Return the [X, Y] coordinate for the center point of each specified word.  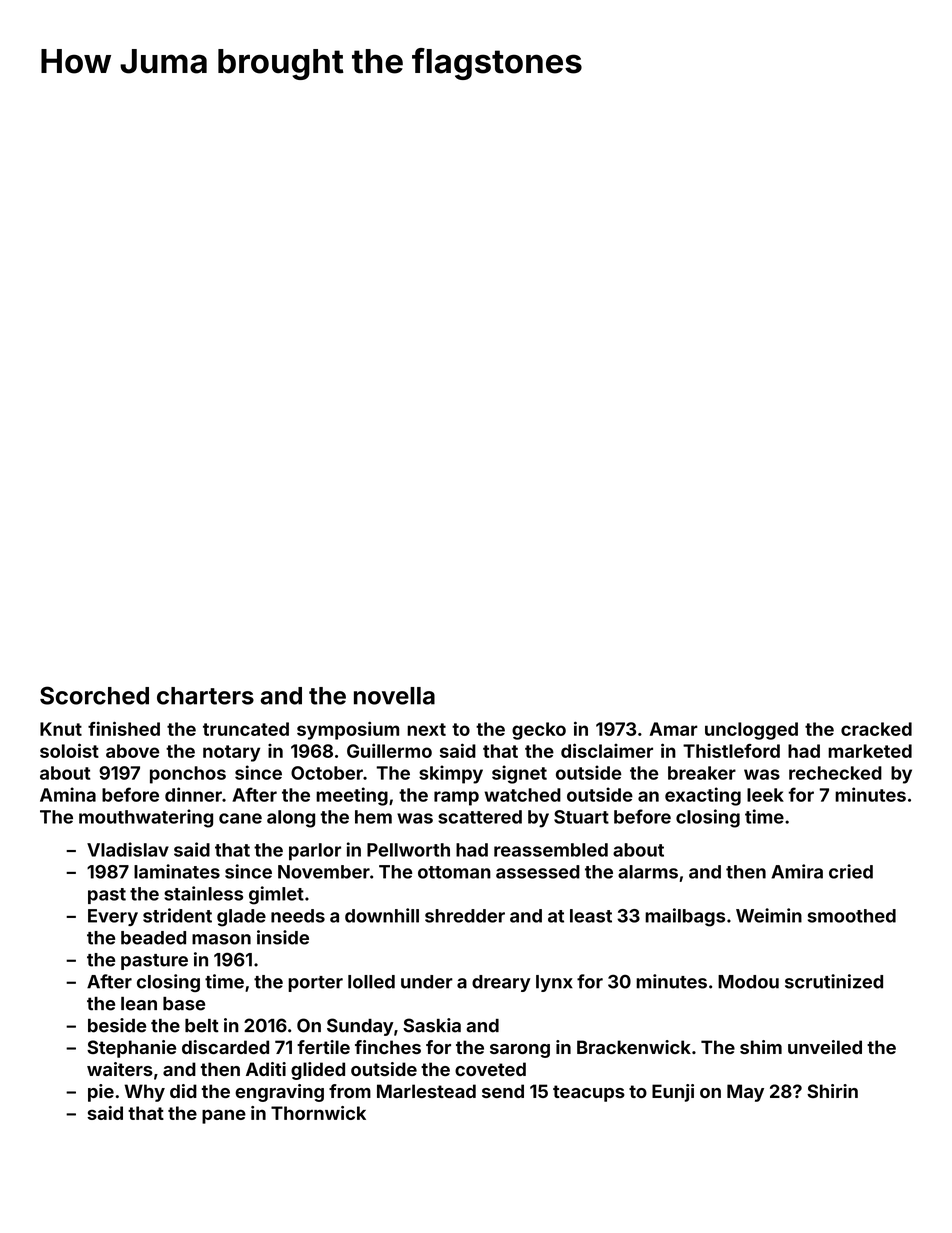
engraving [279, 1093]
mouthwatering [146, 818]
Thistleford [731, 751]
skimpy [451, 774]
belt [202, 1026]
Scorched [94, 695]
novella [394, 696]
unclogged [751, 731]
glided [318, 1071]
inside [283, 937]
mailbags [685, 917]
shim [761, 1047]
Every [113, 917]
